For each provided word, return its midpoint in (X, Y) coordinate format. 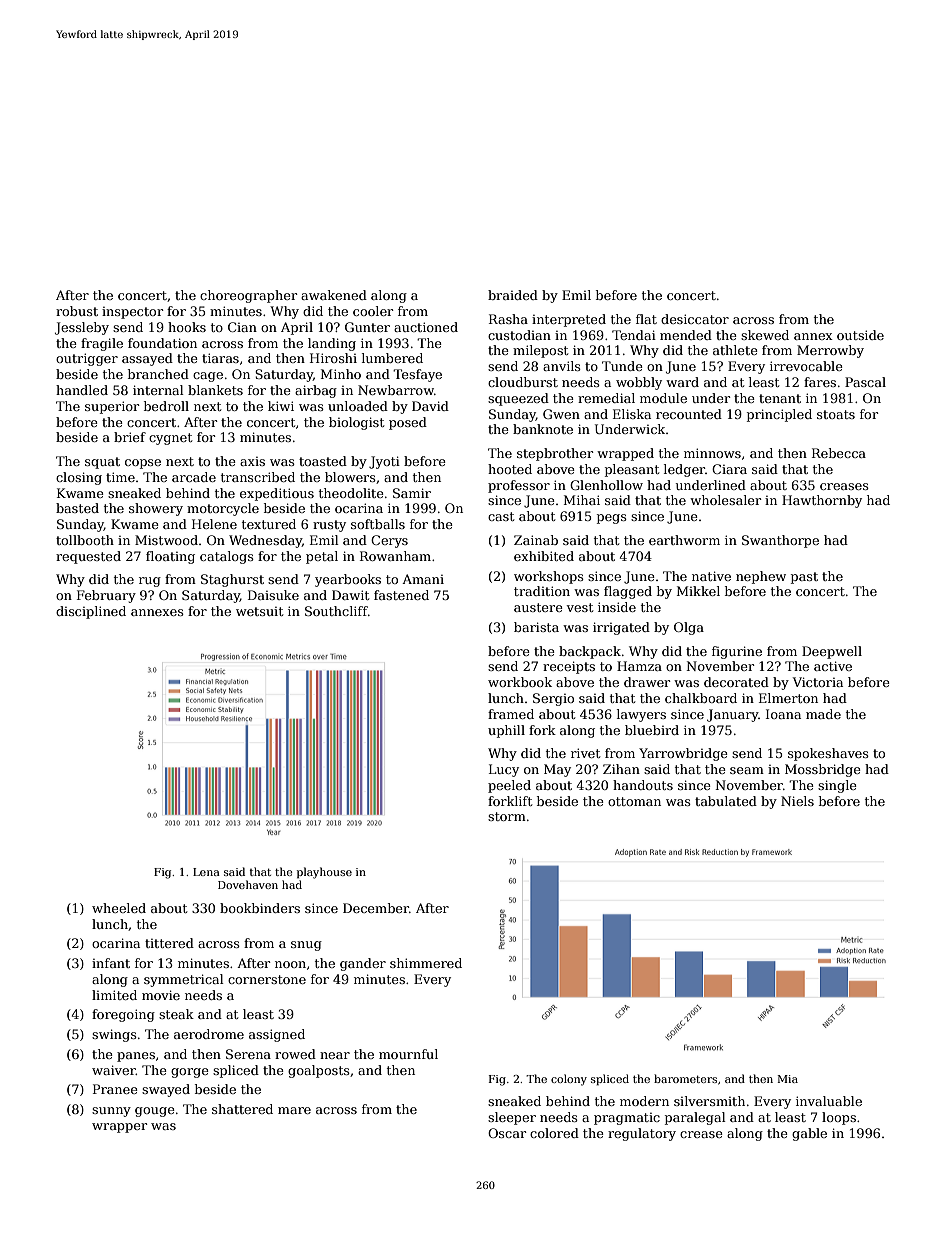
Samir (412, 493)
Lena (206, 872)
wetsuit (259, 611)
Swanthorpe (780, 541)
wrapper (119, 1128)
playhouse (324, 873)
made (823, 714)
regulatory (642, 1134)
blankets (215, 390)
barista (536, 627)
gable (809, 1134)
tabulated (726, 801)
